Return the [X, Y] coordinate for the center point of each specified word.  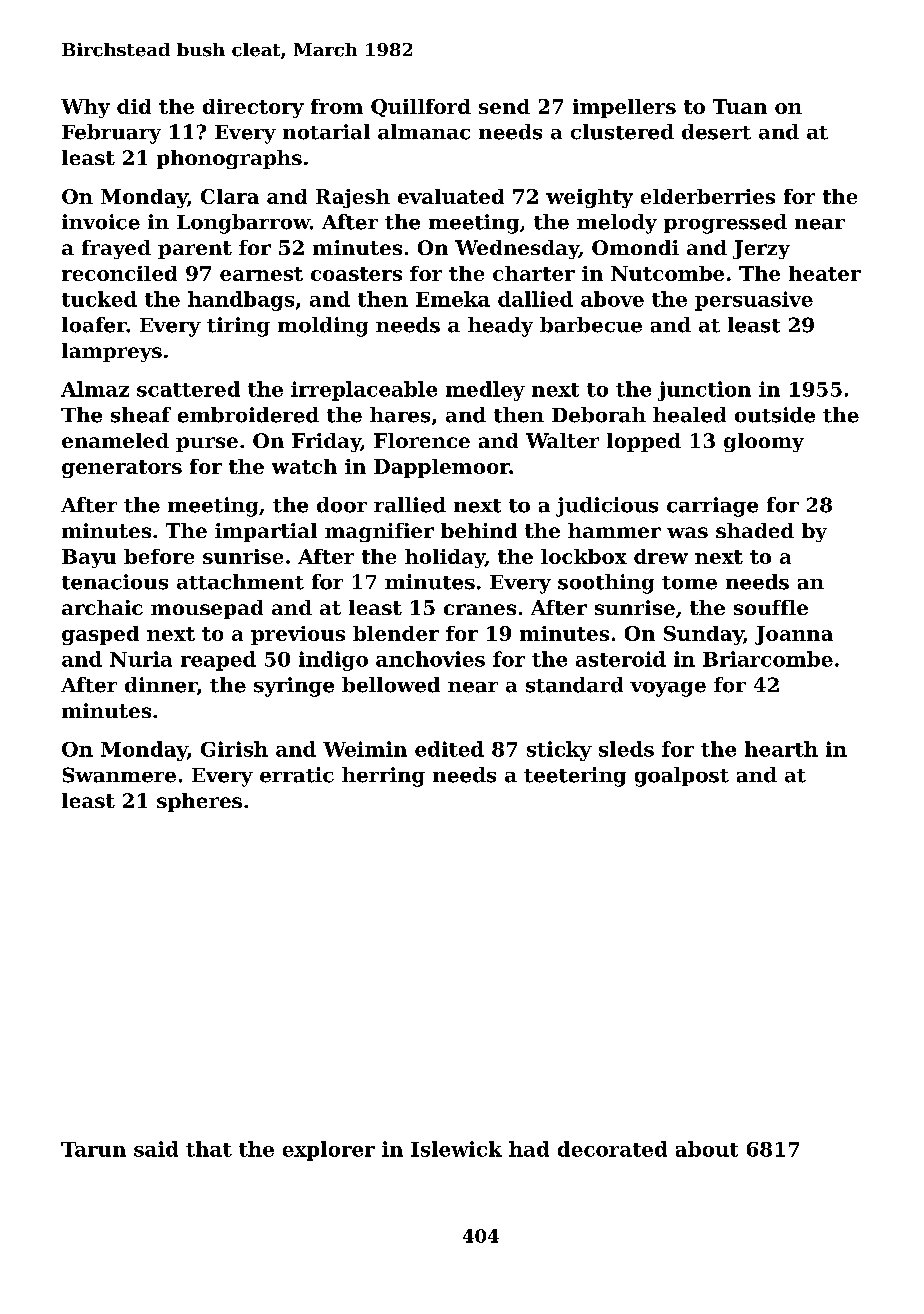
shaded [755, 530]
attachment [240, 582]
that [209, 1149]
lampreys [112, 352]
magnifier [379, 532]
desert [716, 132]
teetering [575, 777]
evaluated [451, 196]
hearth [781, 749]
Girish [234, 749]
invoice [101, 222]
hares [400, 415]
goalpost [682, 777]
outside [775, 415]
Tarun [93, 1149]
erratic [297, 775]
